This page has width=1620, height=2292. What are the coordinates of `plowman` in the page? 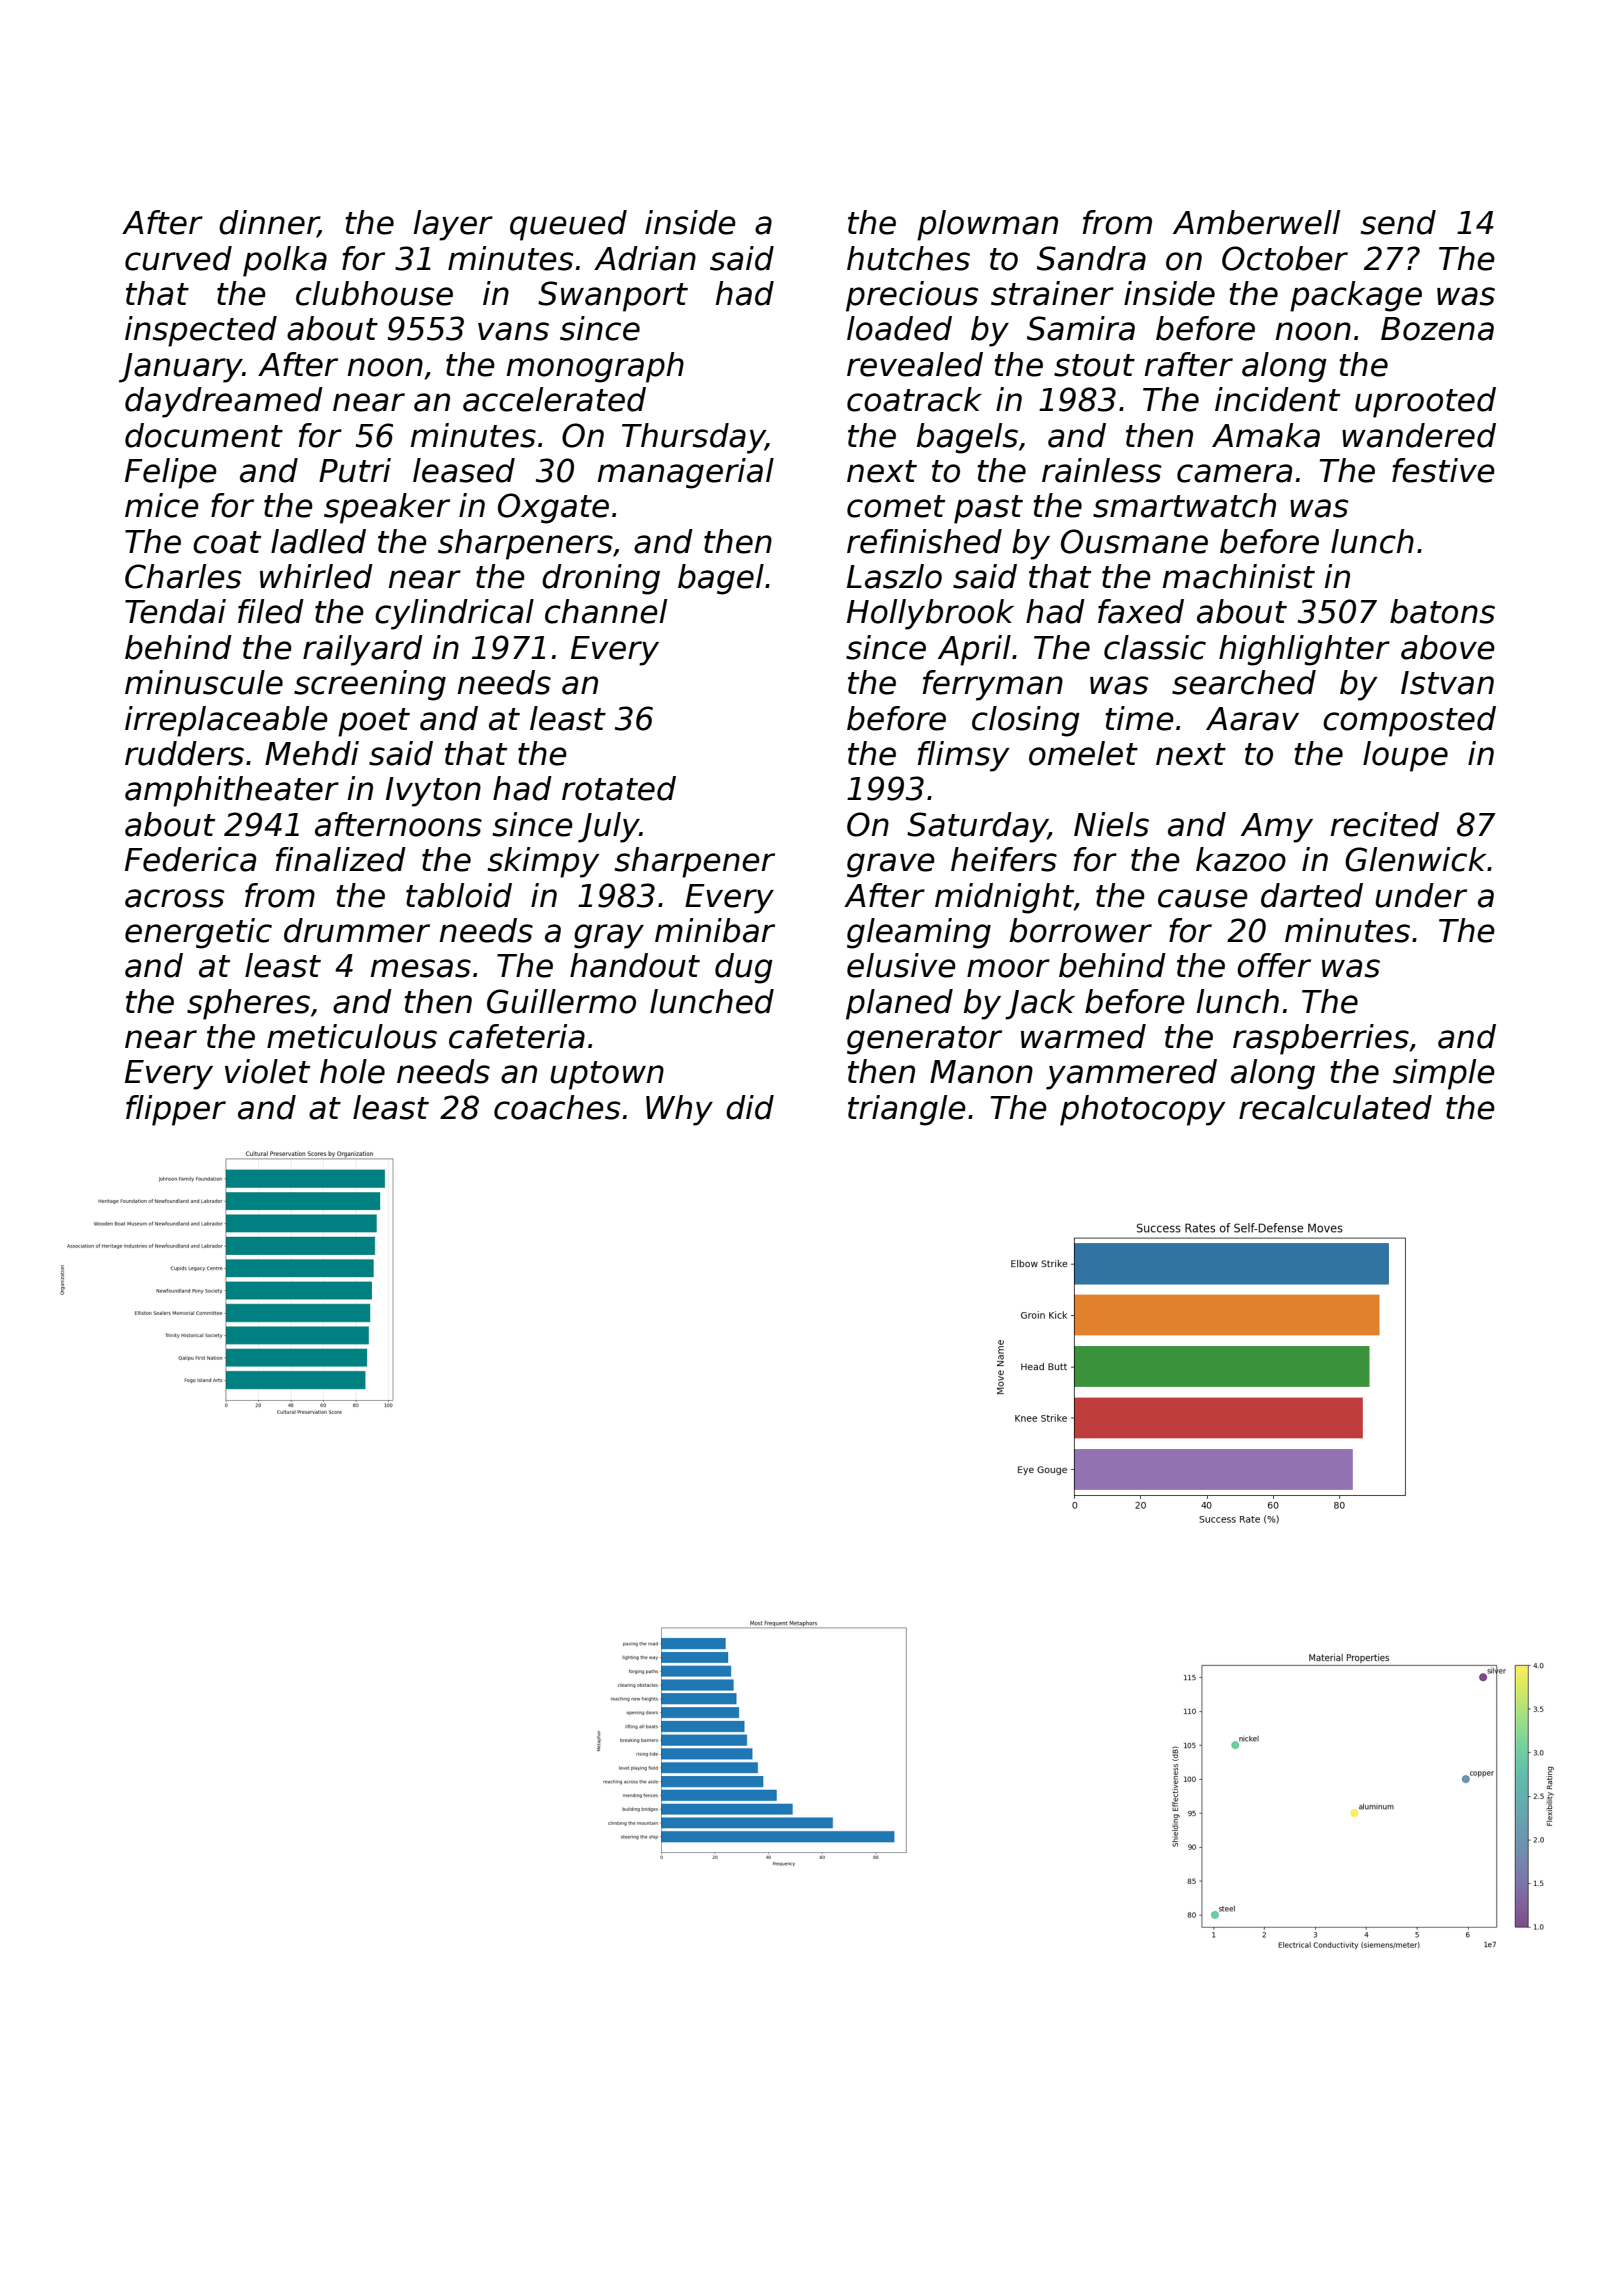 It's located at (987, 225).
